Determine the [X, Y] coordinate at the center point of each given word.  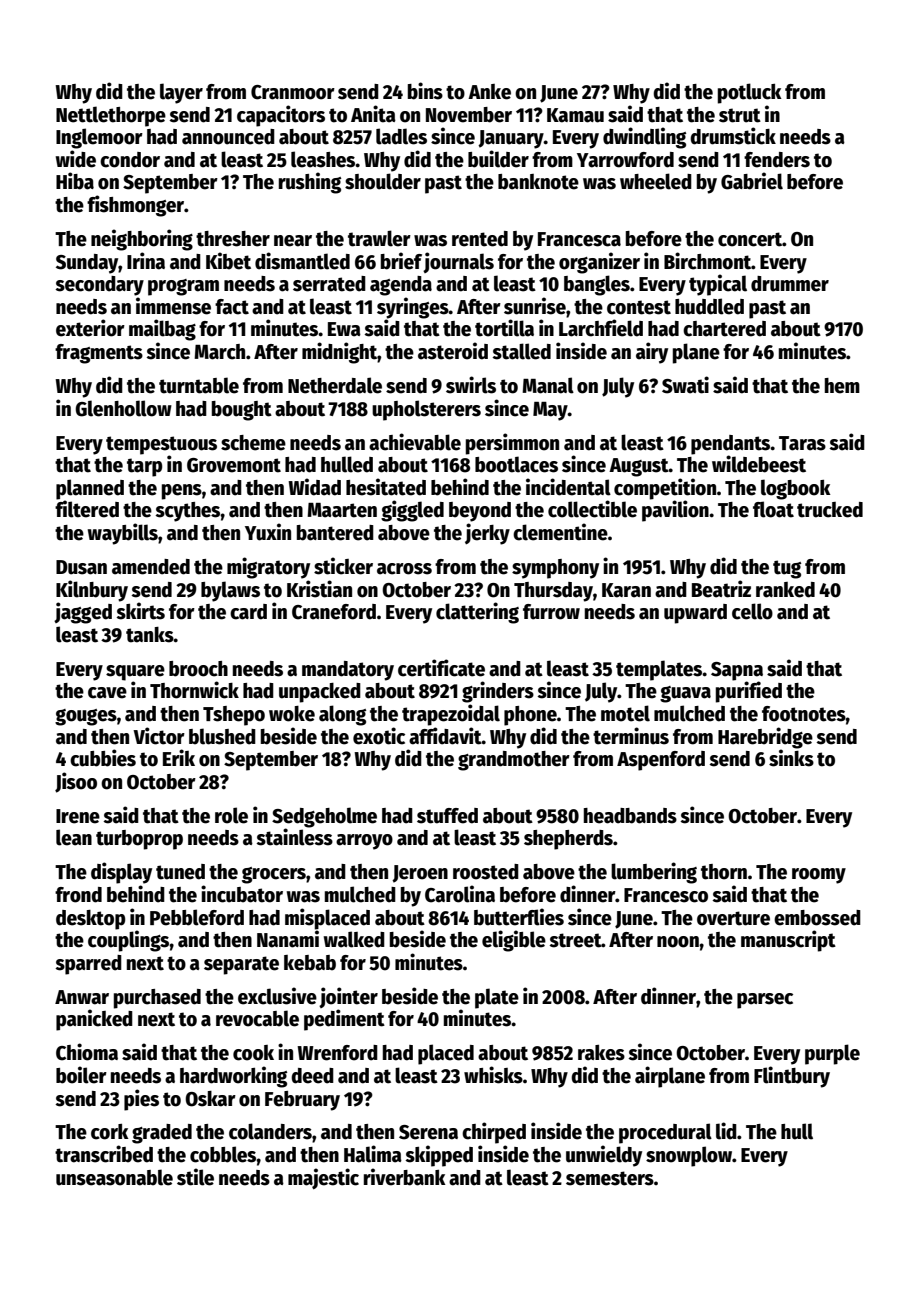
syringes [413, 308]
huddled [709, 306]
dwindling [644, 138]
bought [242, 411]
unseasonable [114, 1177]
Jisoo [76, 782]
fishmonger [135, 206]
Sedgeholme [324, 817]
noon [678, 942]
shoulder [383, 181]
